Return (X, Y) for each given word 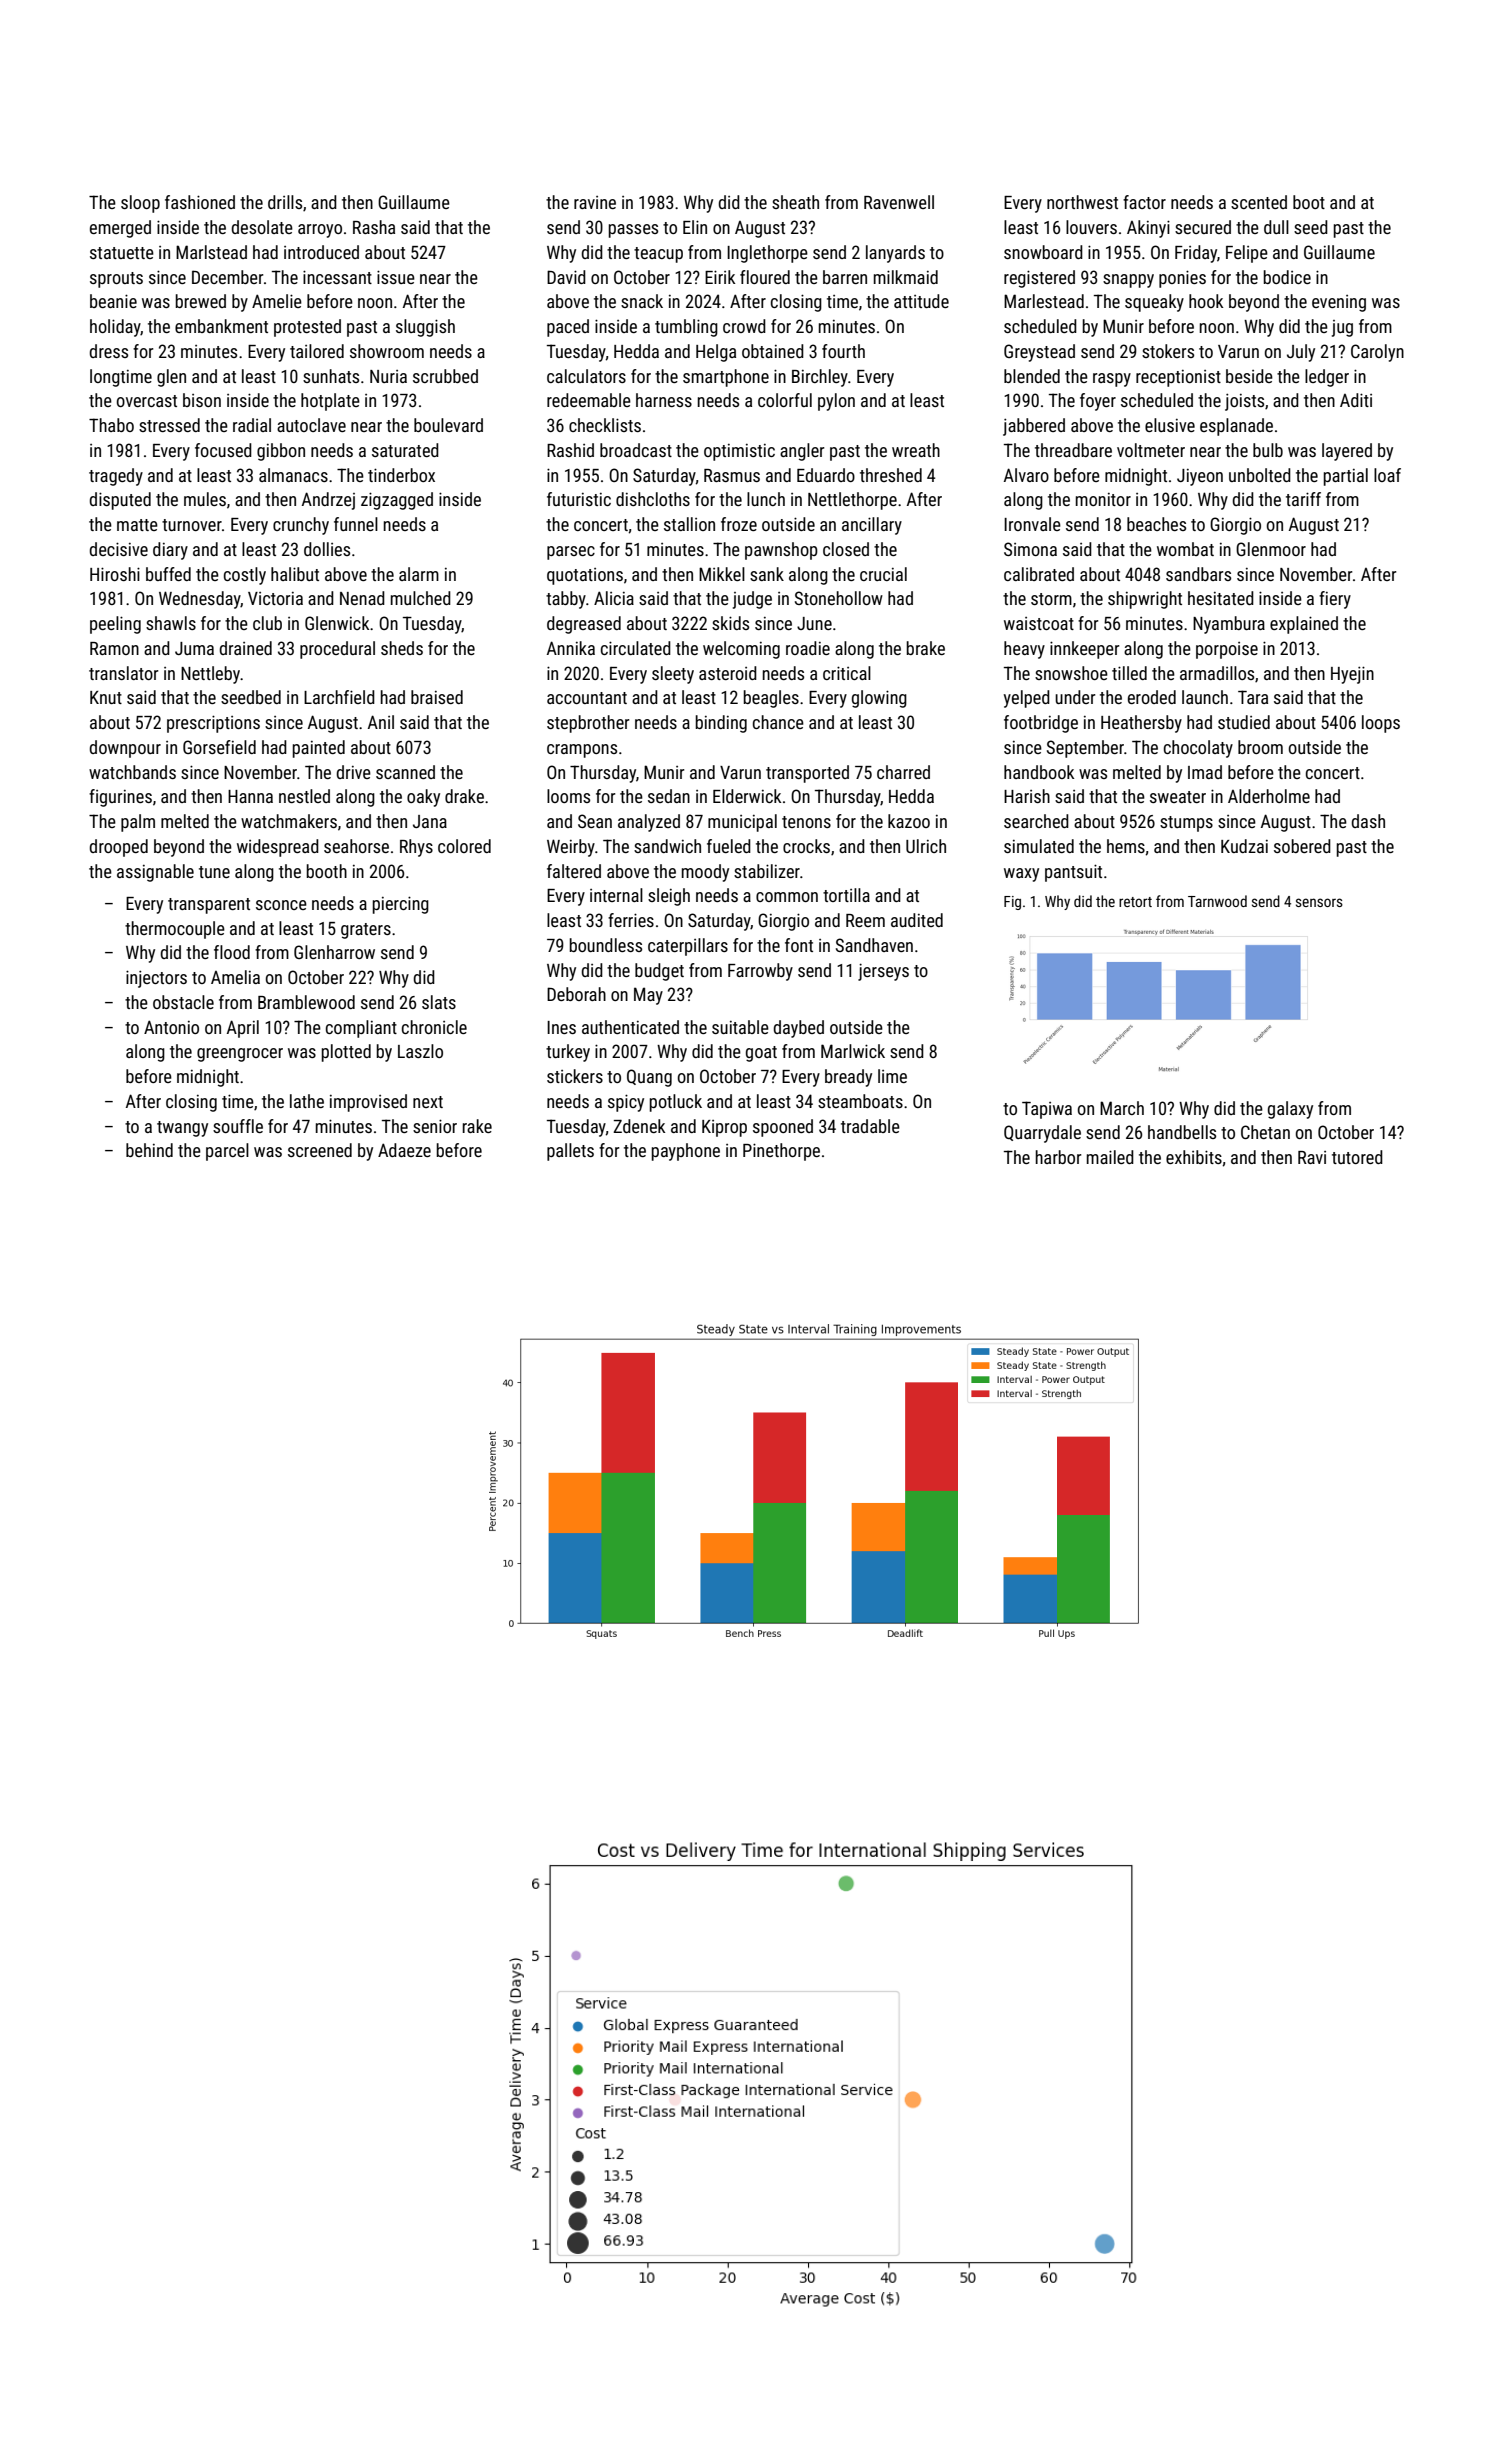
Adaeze (404, 1150)
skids (730, 623)
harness (664, 400)
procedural (337, 650)
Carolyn (1377, 353)
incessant (337, 277)
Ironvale (1032, 524)
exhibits (1194, 1157)
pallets (570, 1152)
